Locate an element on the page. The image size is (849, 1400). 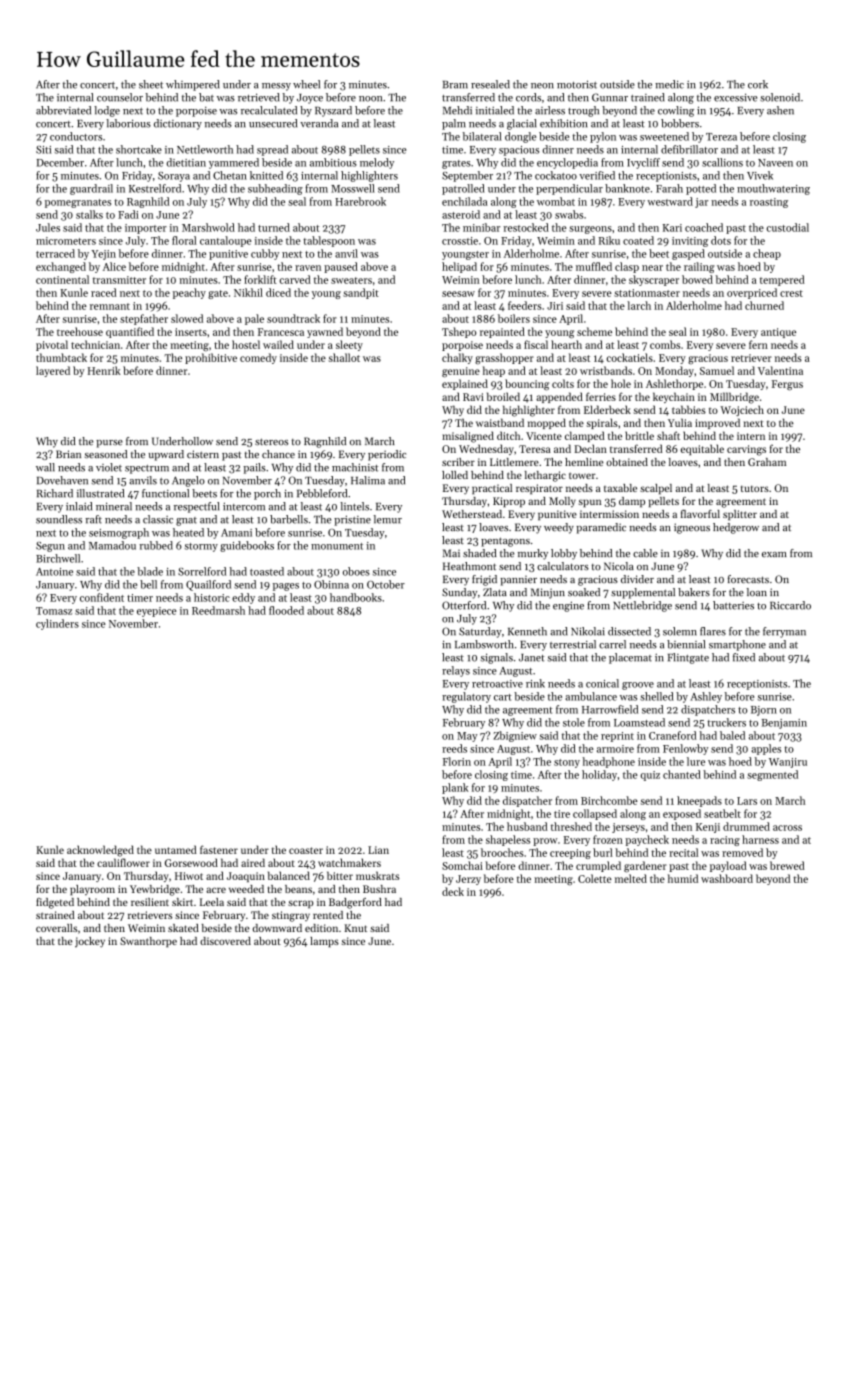
cork is located at coordinates (758, 84).
